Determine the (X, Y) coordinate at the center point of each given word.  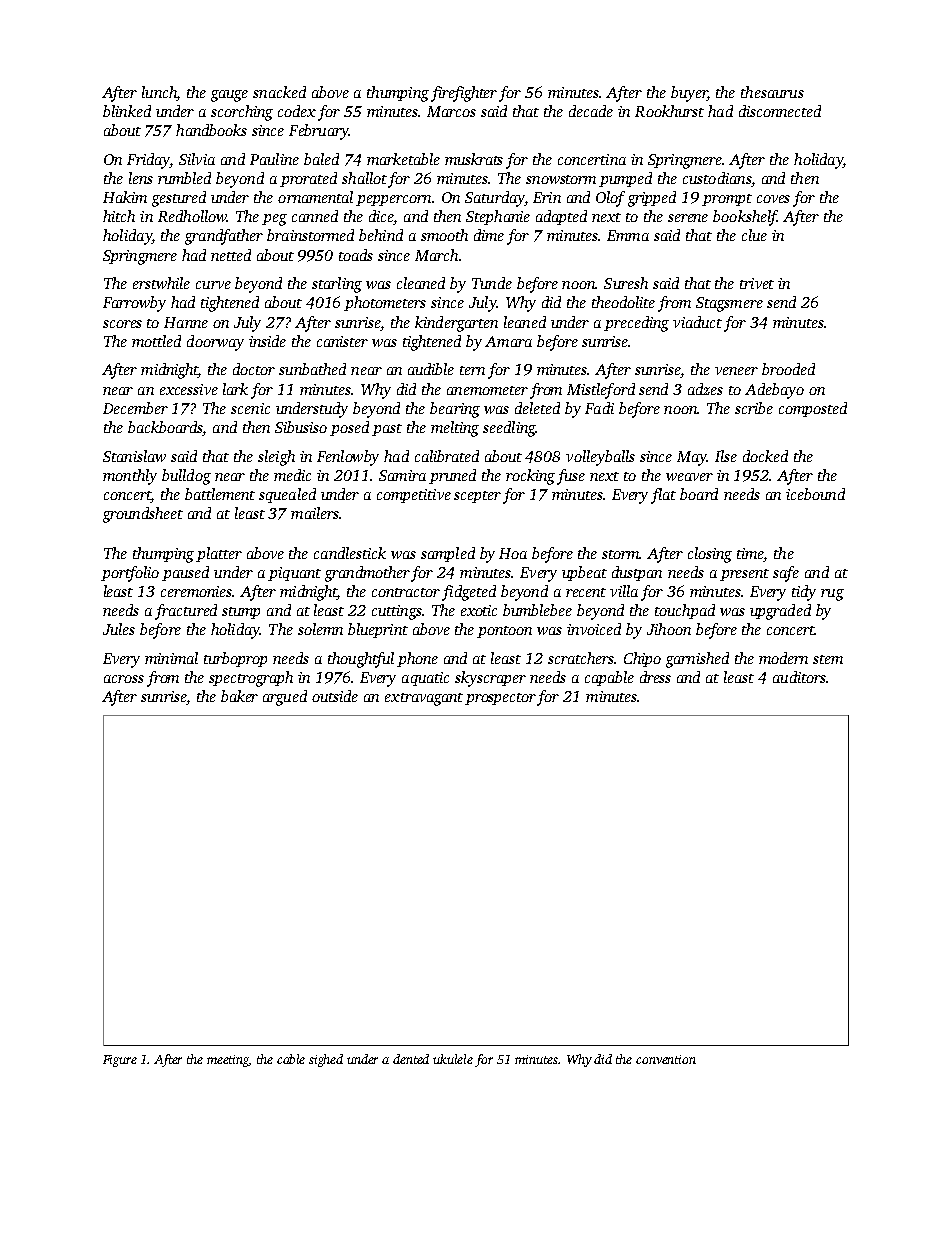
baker (239, 696)
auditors (799, 677)
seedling (509, 429)
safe (786, 574)
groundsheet (143, 515)
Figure (120, 1061)
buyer (689, 94)
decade (591, 111)
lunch (159, 92)
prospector (500, 699)
